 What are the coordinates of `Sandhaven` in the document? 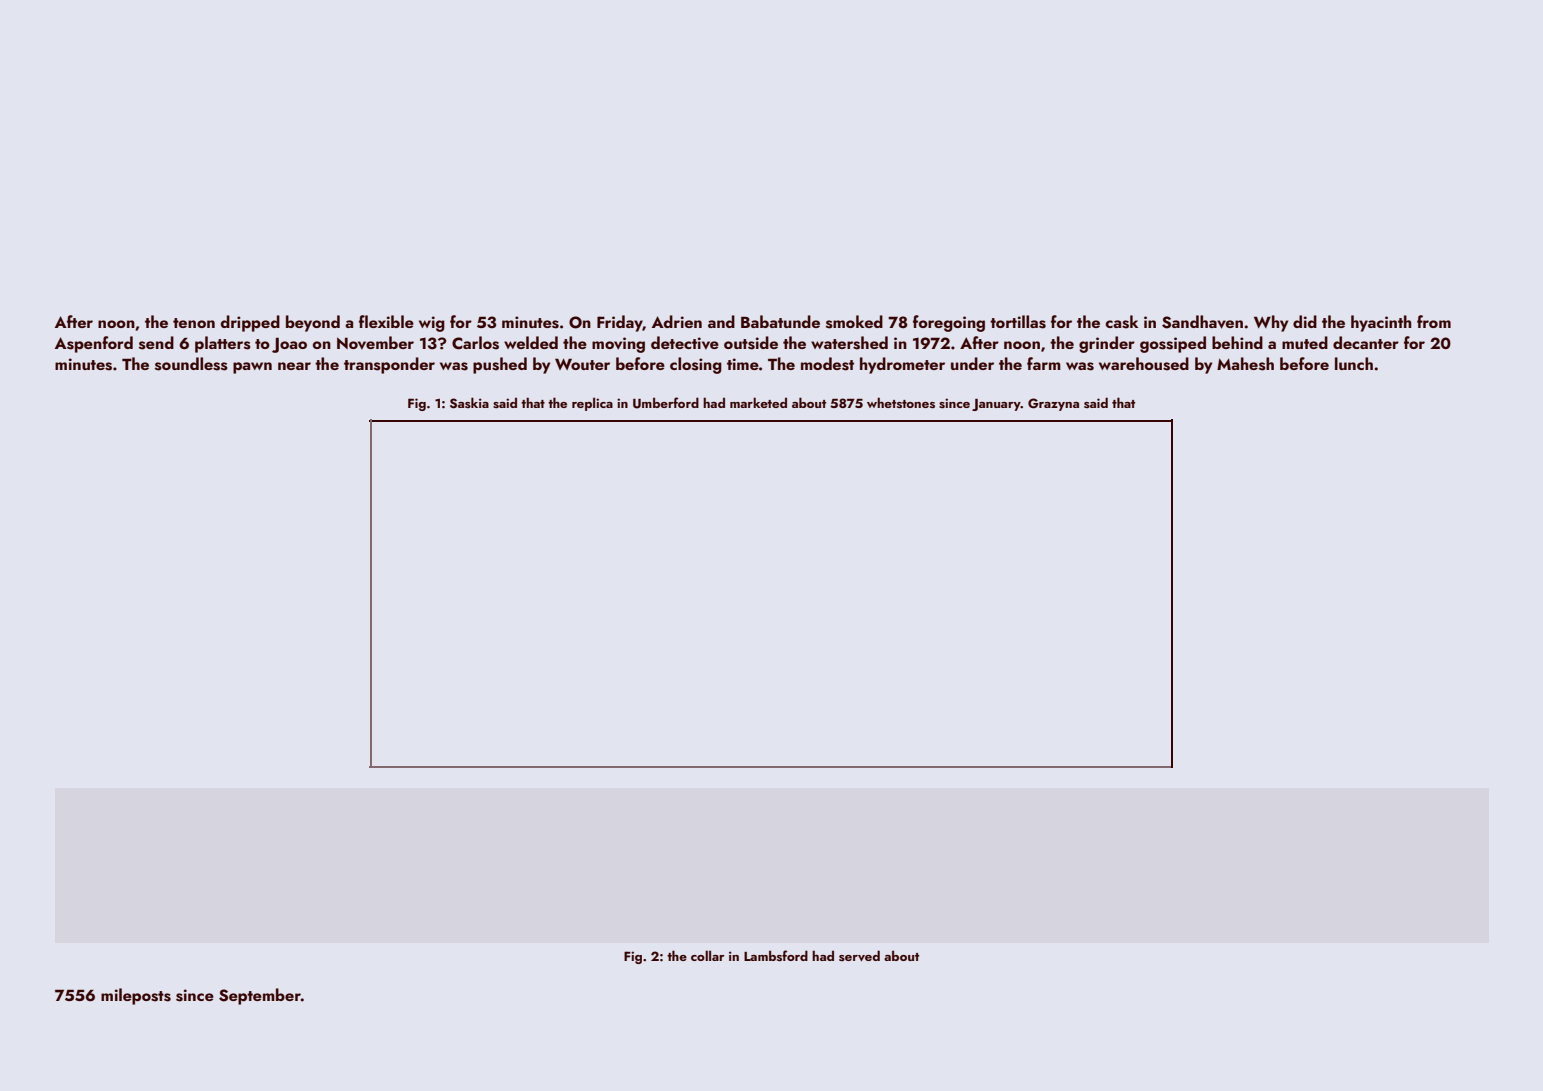 It's located at (1202, 322).
